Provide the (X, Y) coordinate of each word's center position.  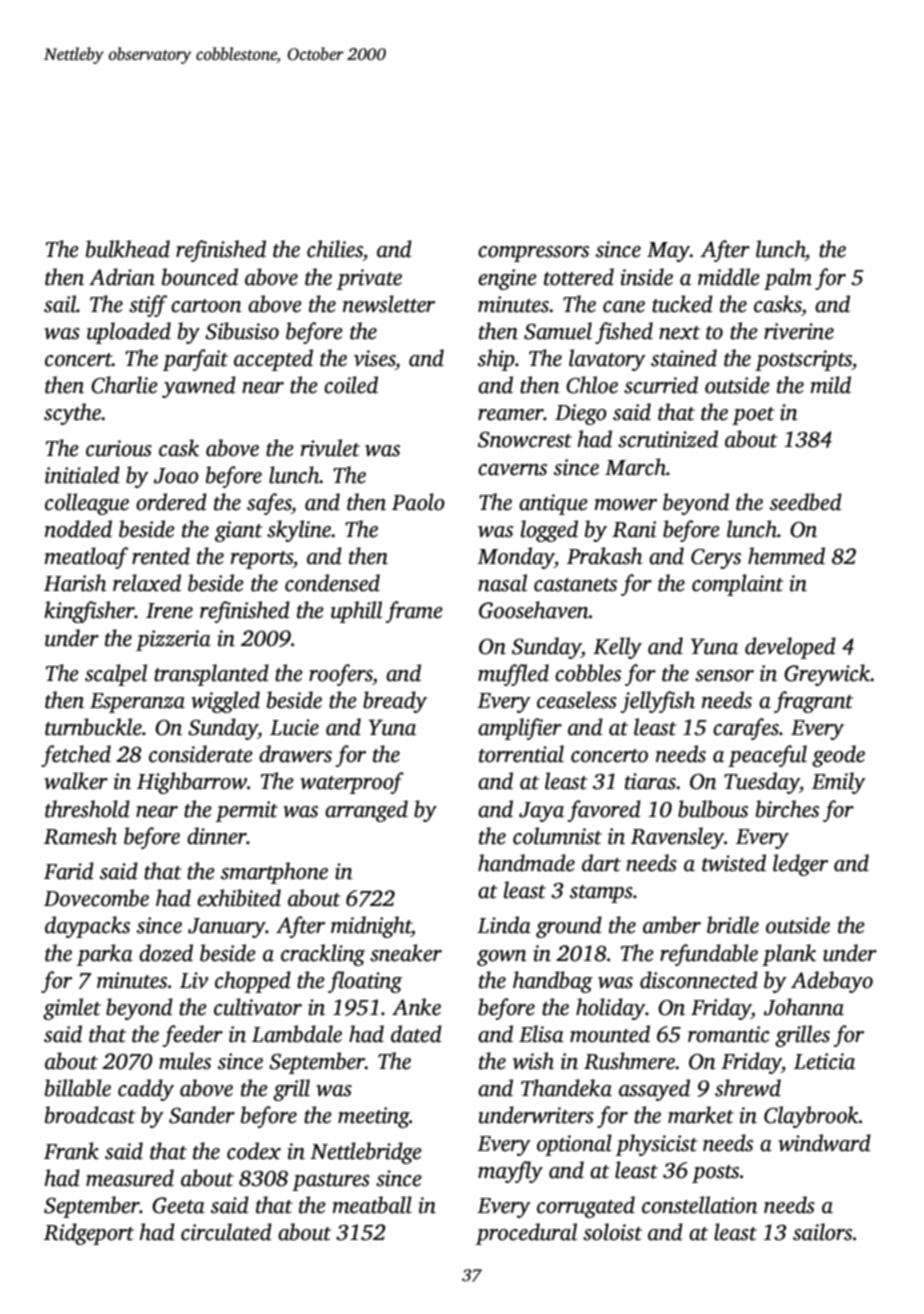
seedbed (806, 502)
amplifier (520, 729)
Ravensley (677, 838)
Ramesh (80, 836)
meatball (372, 1205)
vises (374, 358)
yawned (199, 387)
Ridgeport (89, 1234)
